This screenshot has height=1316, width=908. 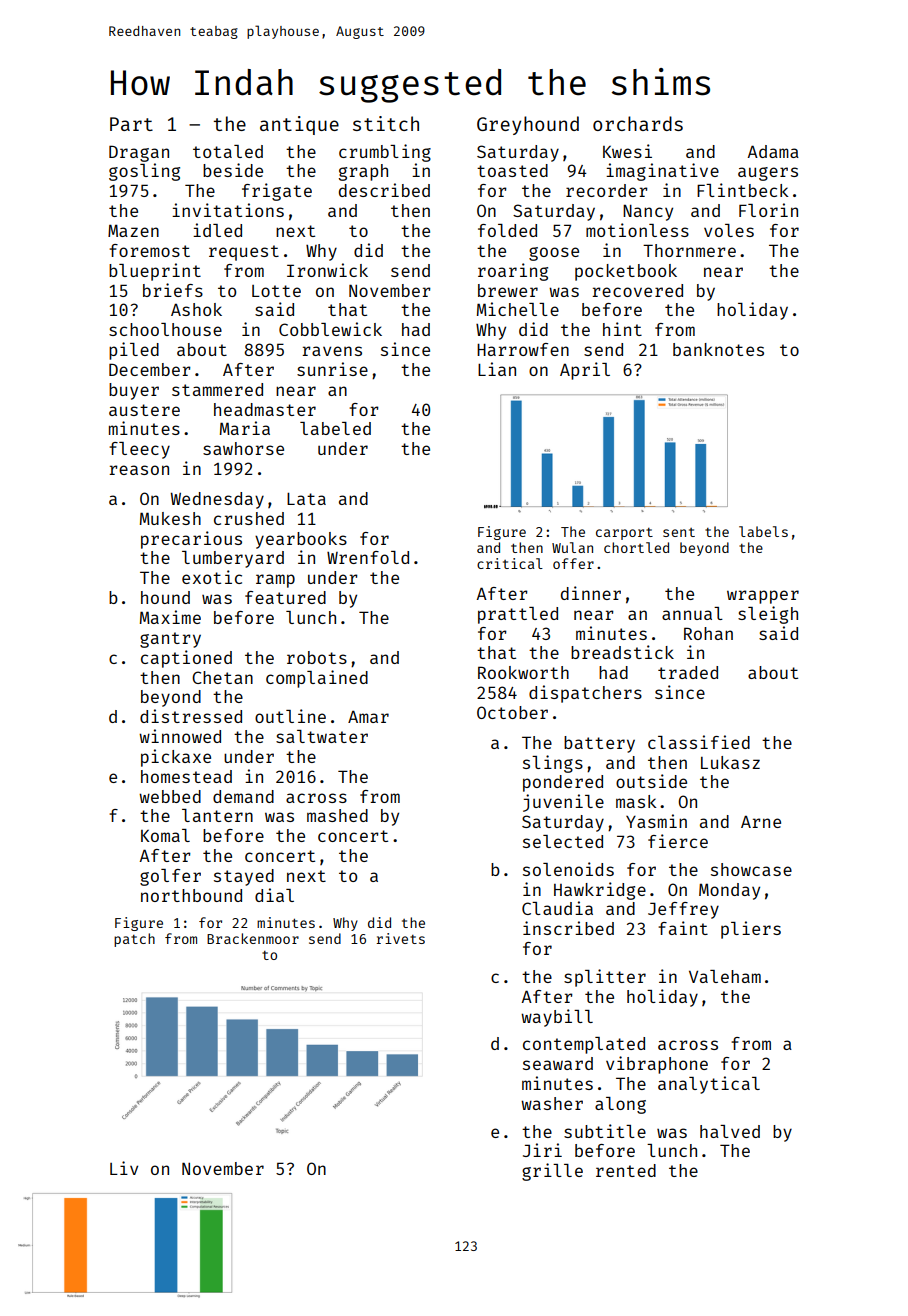 What do you see at coordinates (384, 190) in the screenshot?
I see `described` at bounding box center [384, 190].
